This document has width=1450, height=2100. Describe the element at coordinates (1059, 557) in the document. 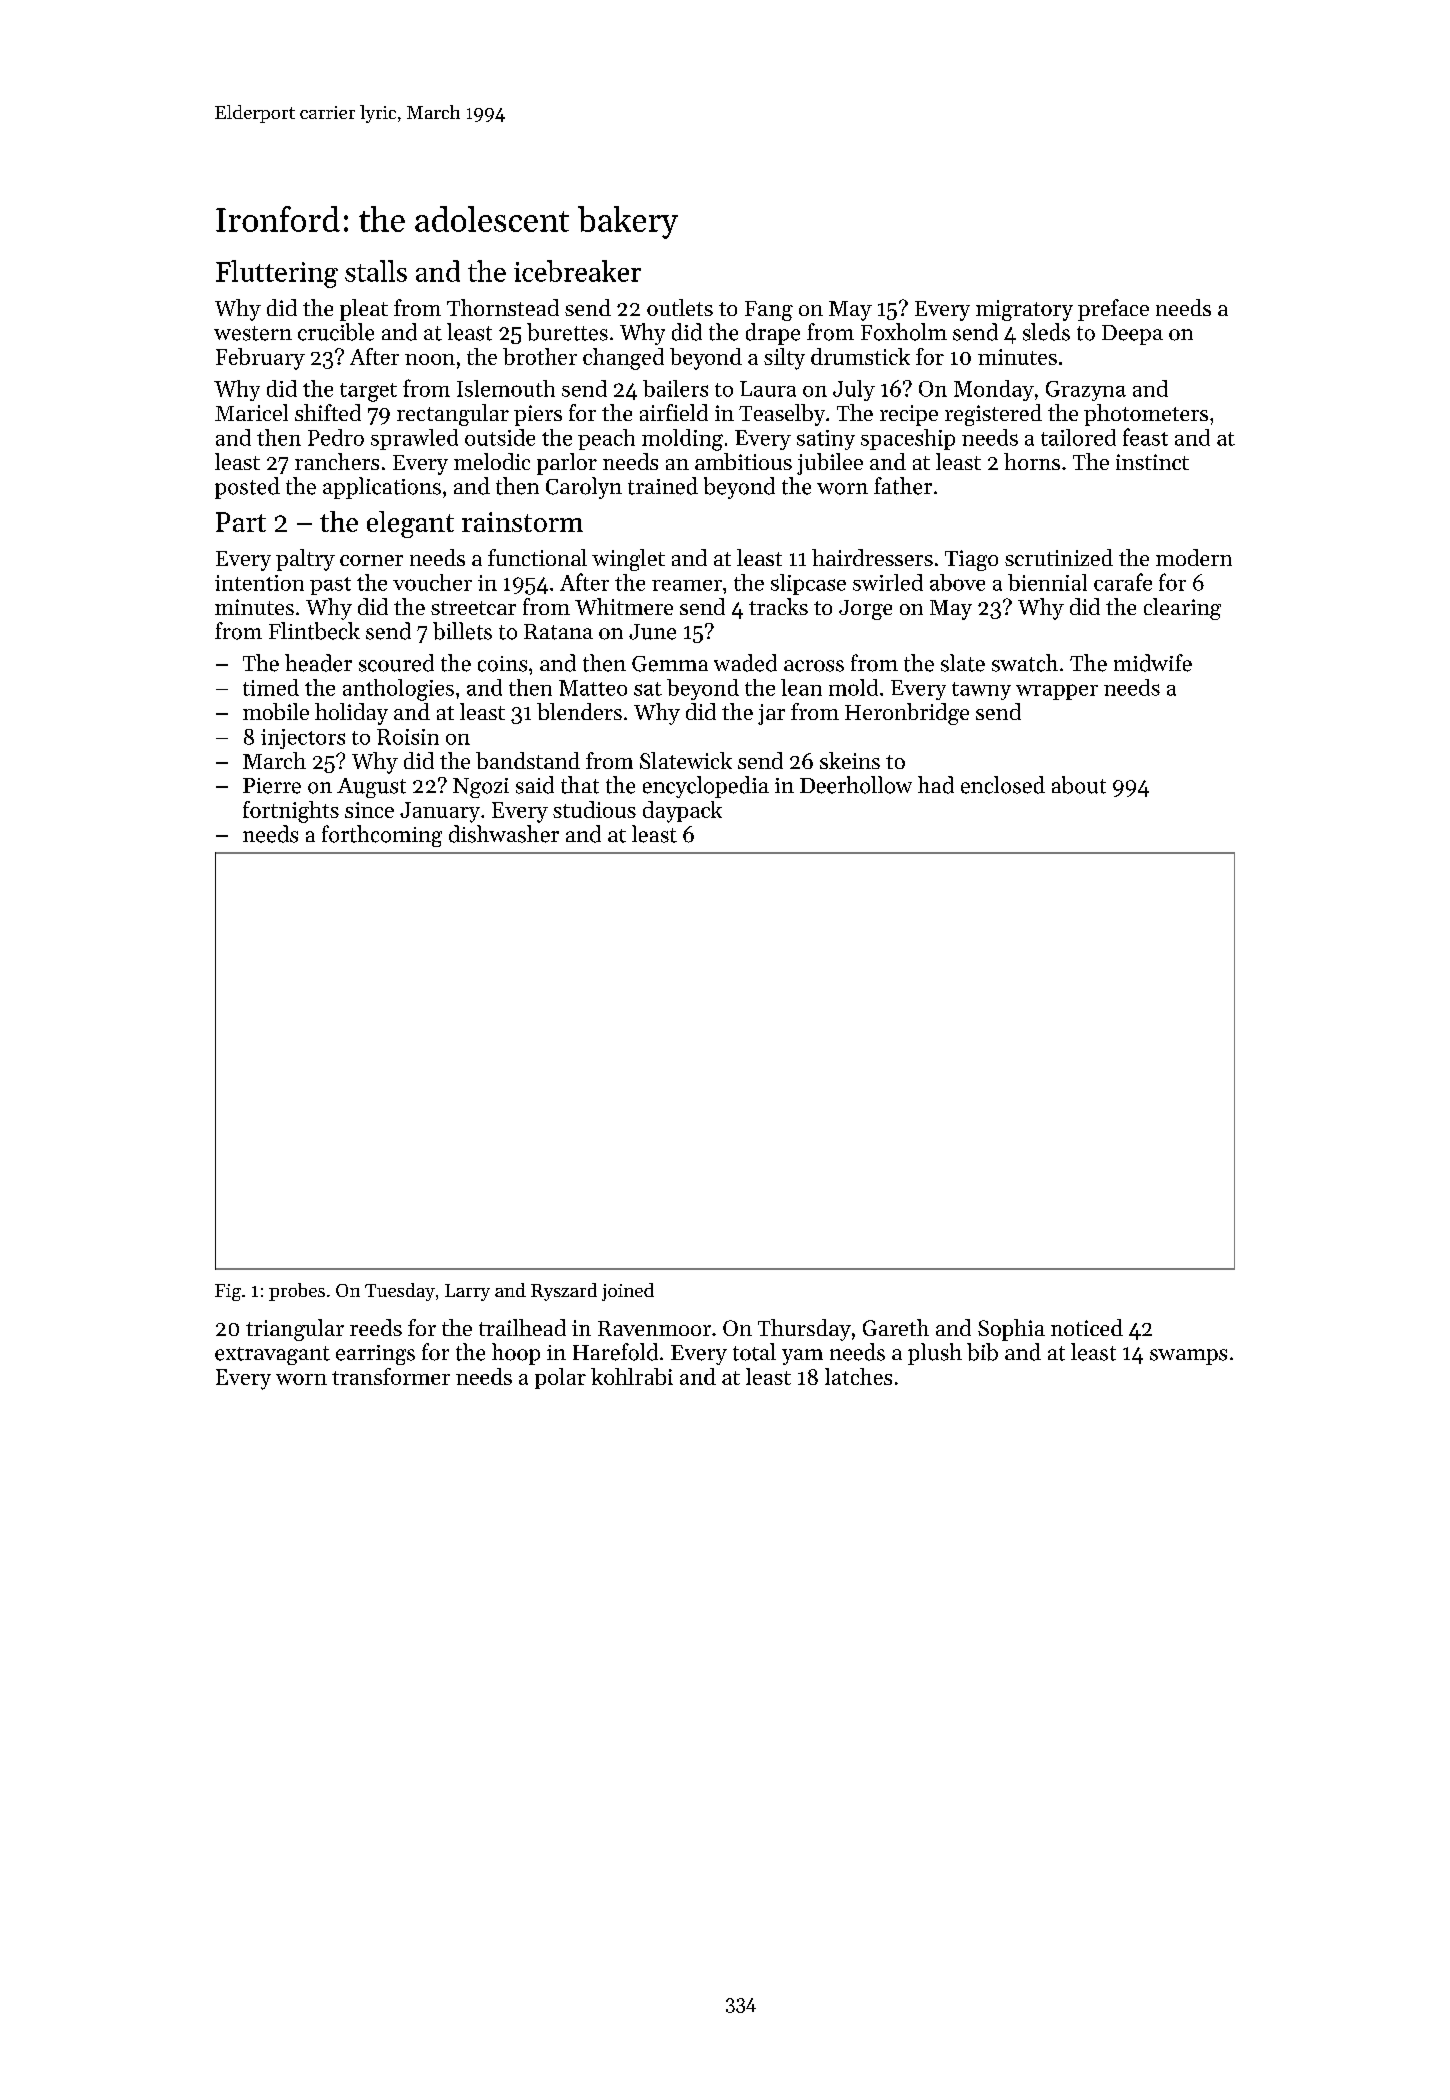

I see `scrutinized` at that location.
